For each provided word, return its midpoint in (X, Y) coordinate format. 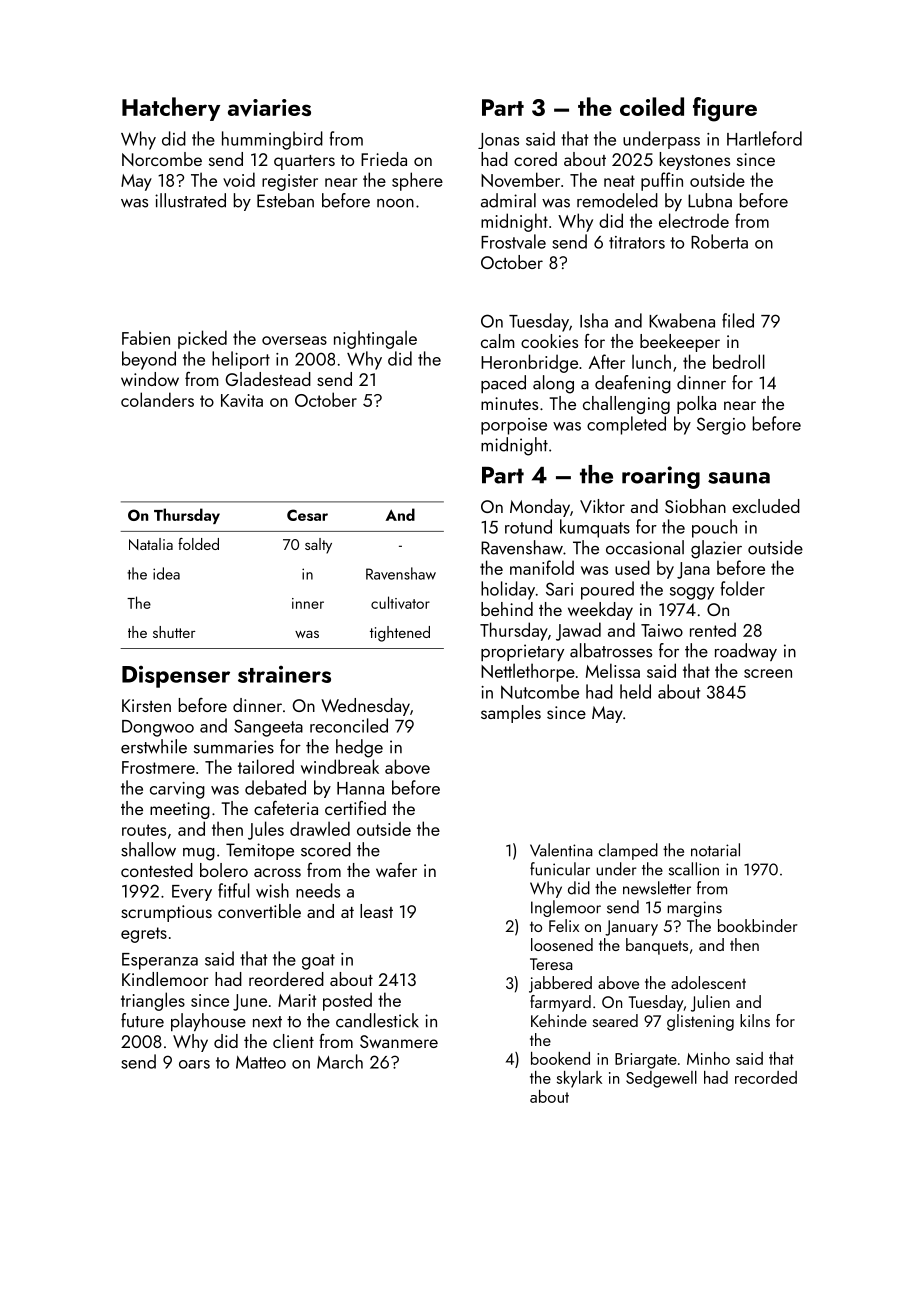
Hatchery (171, 109)
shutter (174, 632)
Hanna (360, 788)
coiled (652, 106)
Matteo (261, 1062)
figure (725, 109)
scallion (694, 869)
